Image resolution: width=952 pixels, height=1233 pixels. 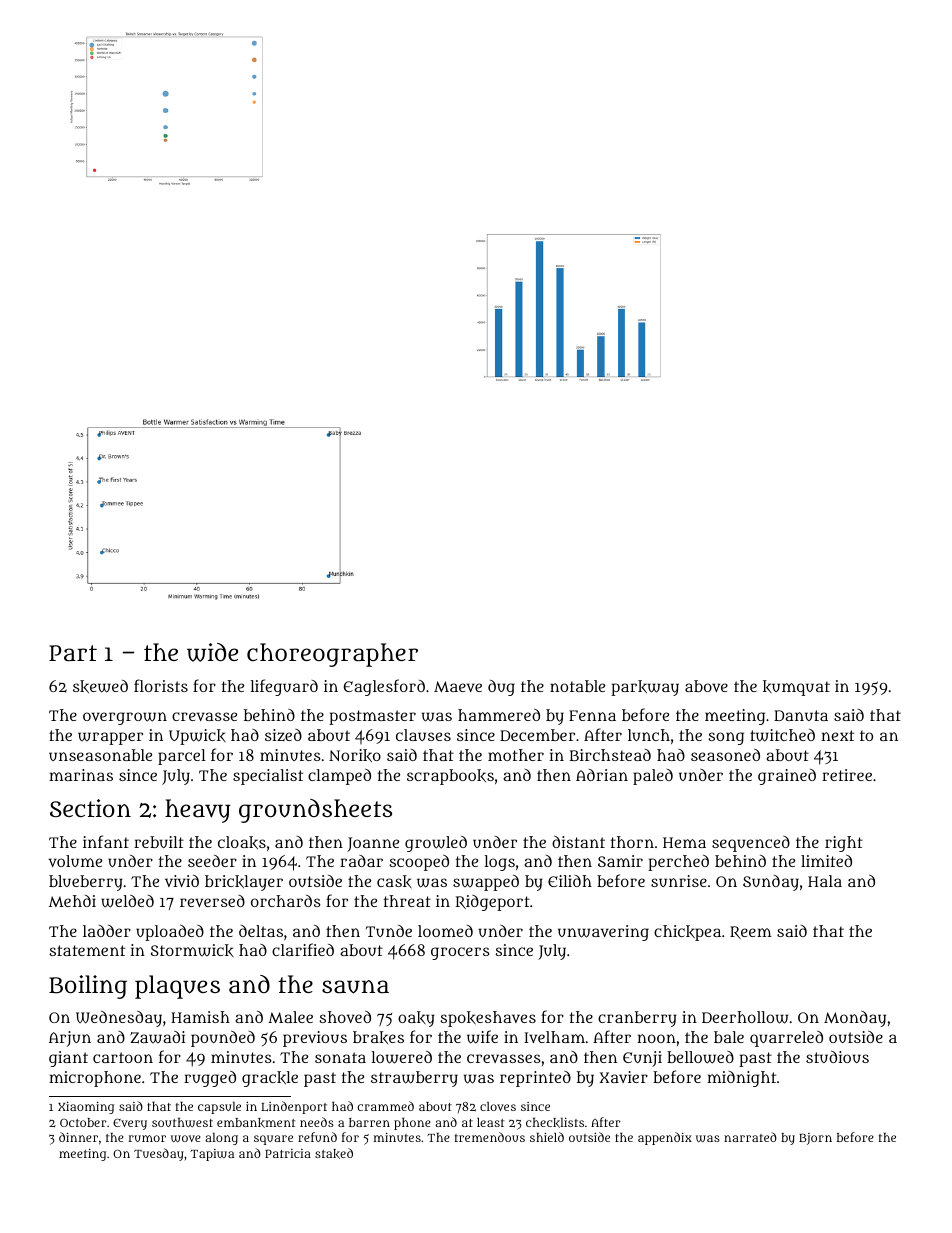 What do you see at coordinates (750, 932) in the page?
I see `Reem` at bounding box center [750, 932].
